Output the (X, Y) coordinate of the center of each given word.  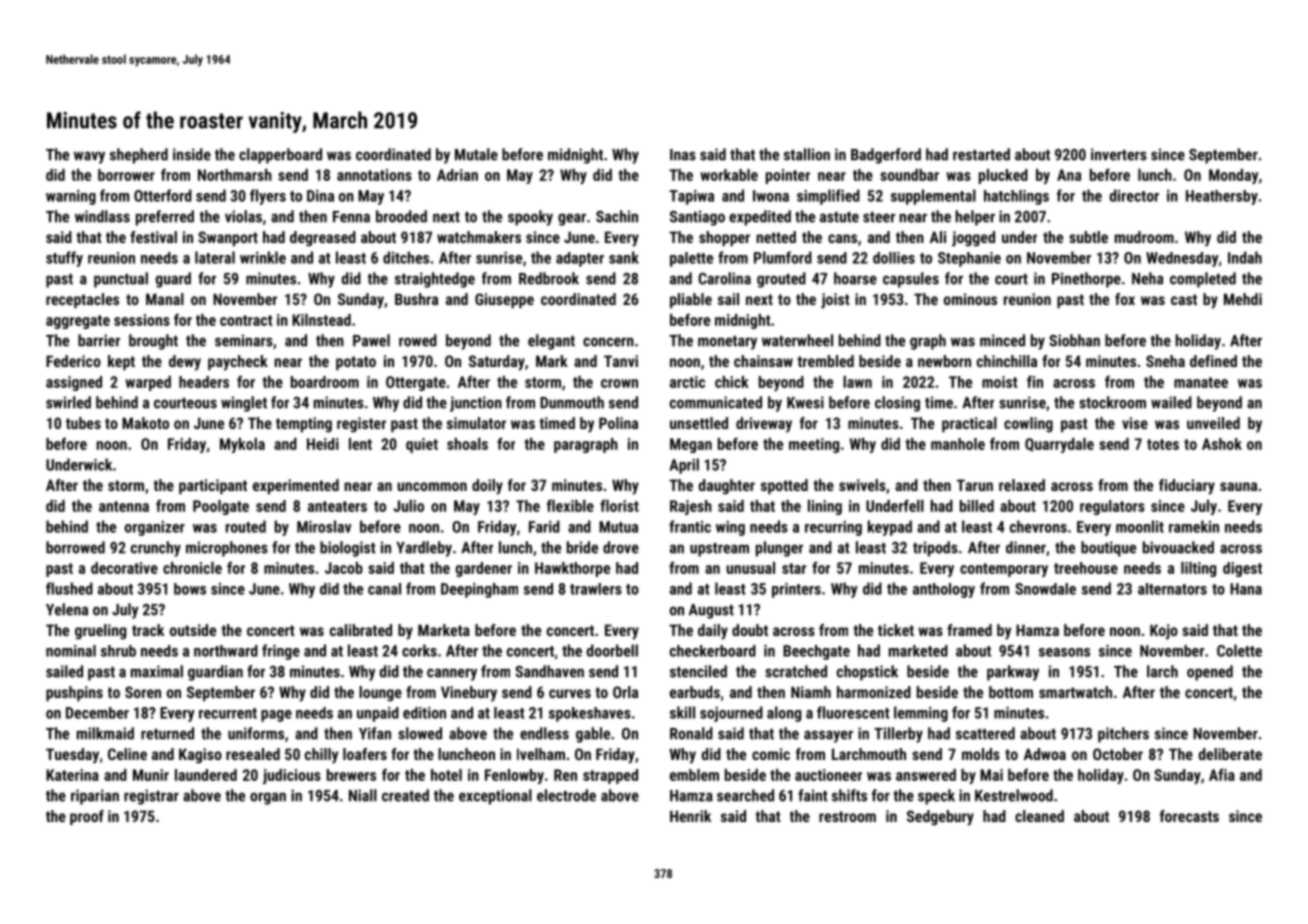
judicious (292, 776)
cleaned (1039, 816)
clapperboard (280, 156)
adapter (580, 259)
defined (1213, 361)
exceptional (495, 797)
